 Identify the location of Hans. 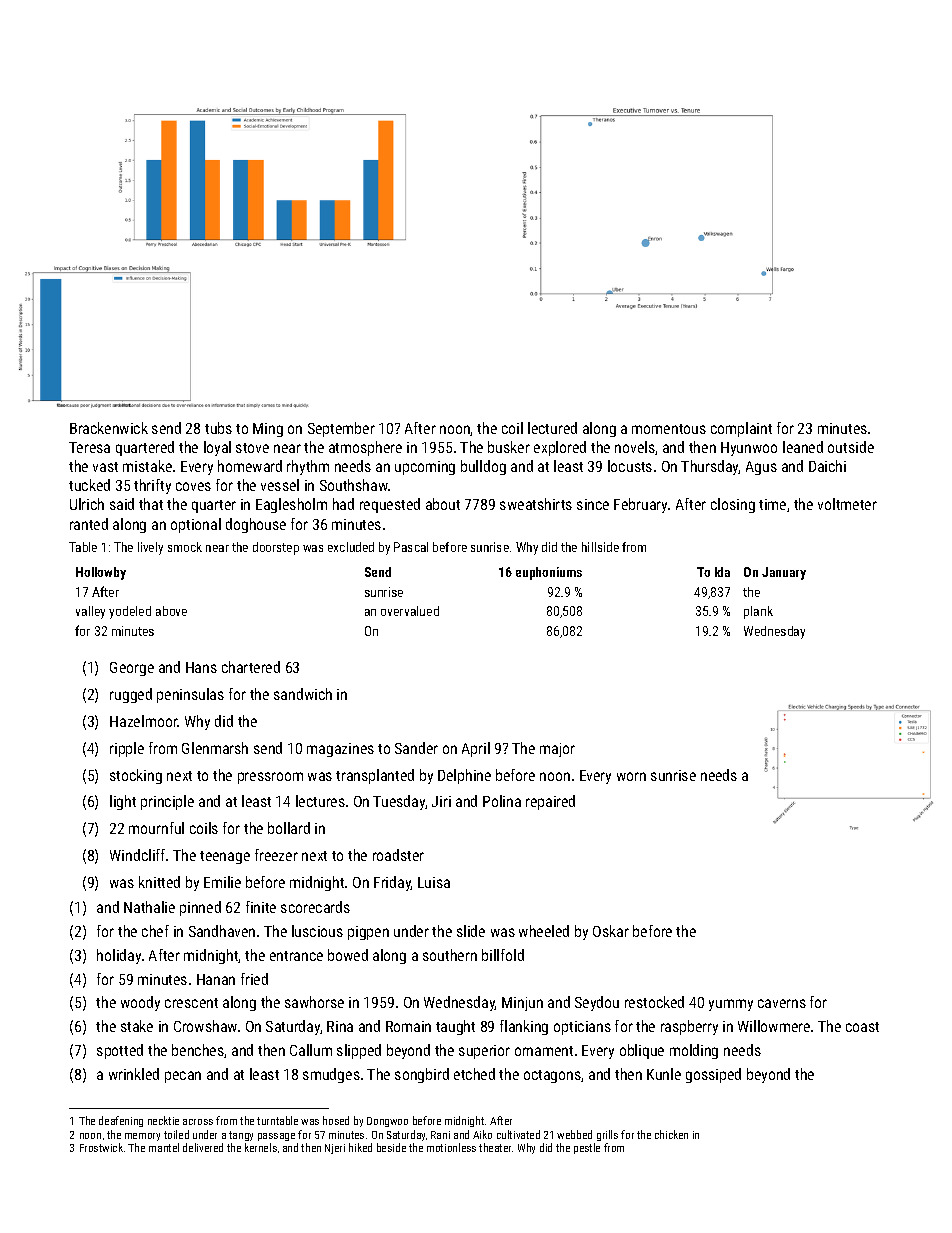
(201, 667).
